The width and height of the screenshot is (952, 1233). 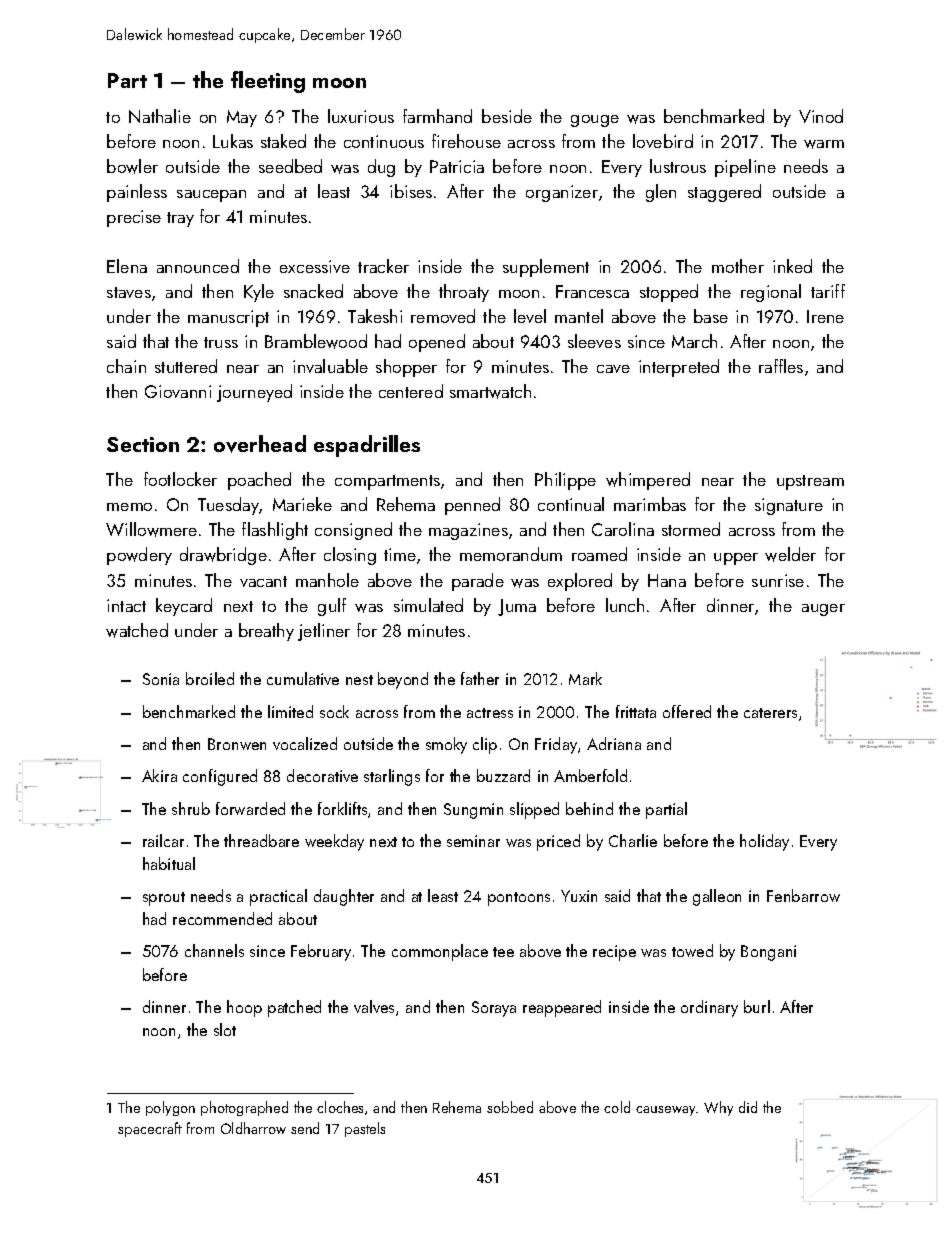 I want to click on fleeting, so click(x=268, y=82).
